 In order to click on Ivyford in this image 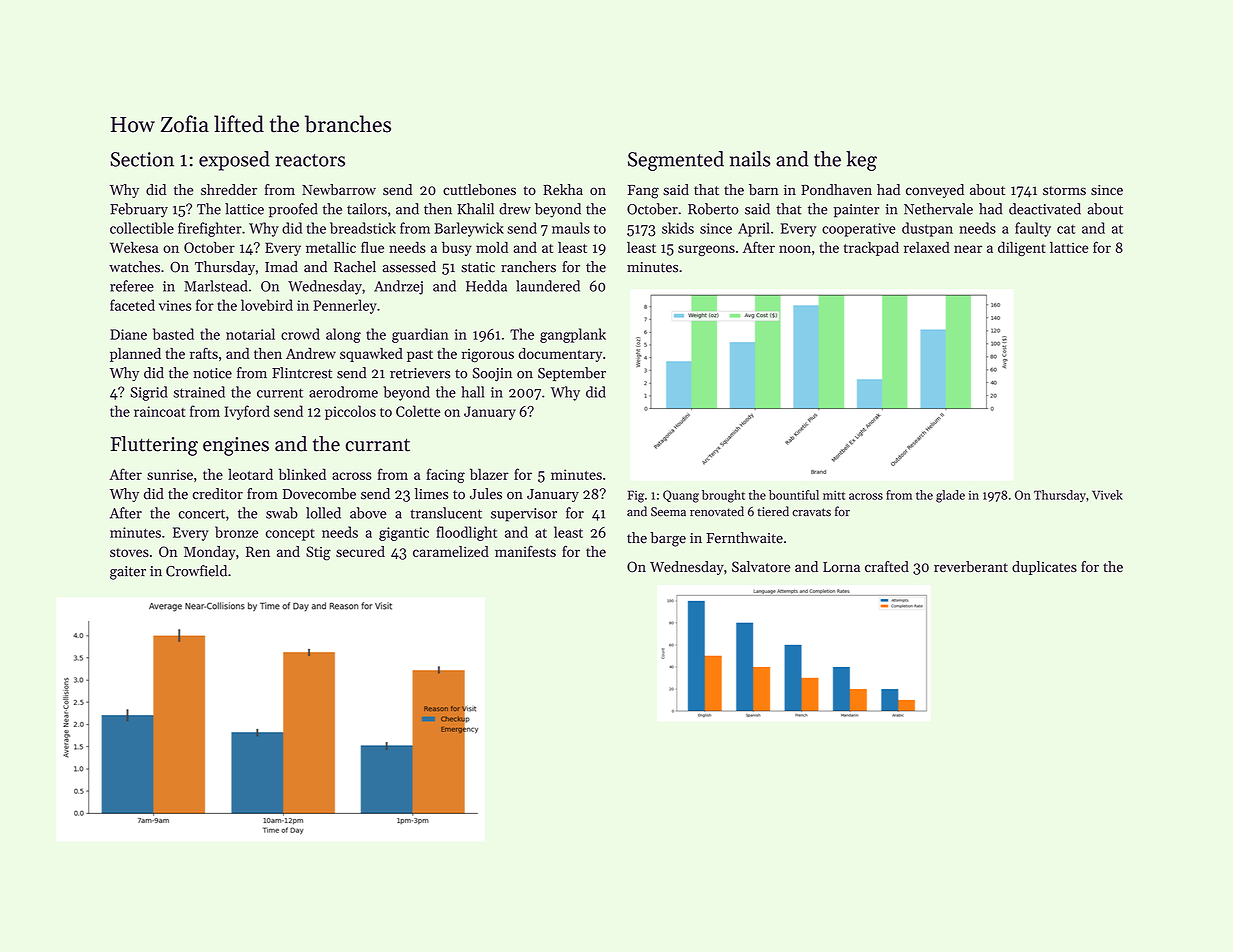, I will do `click(247, 412)`.
